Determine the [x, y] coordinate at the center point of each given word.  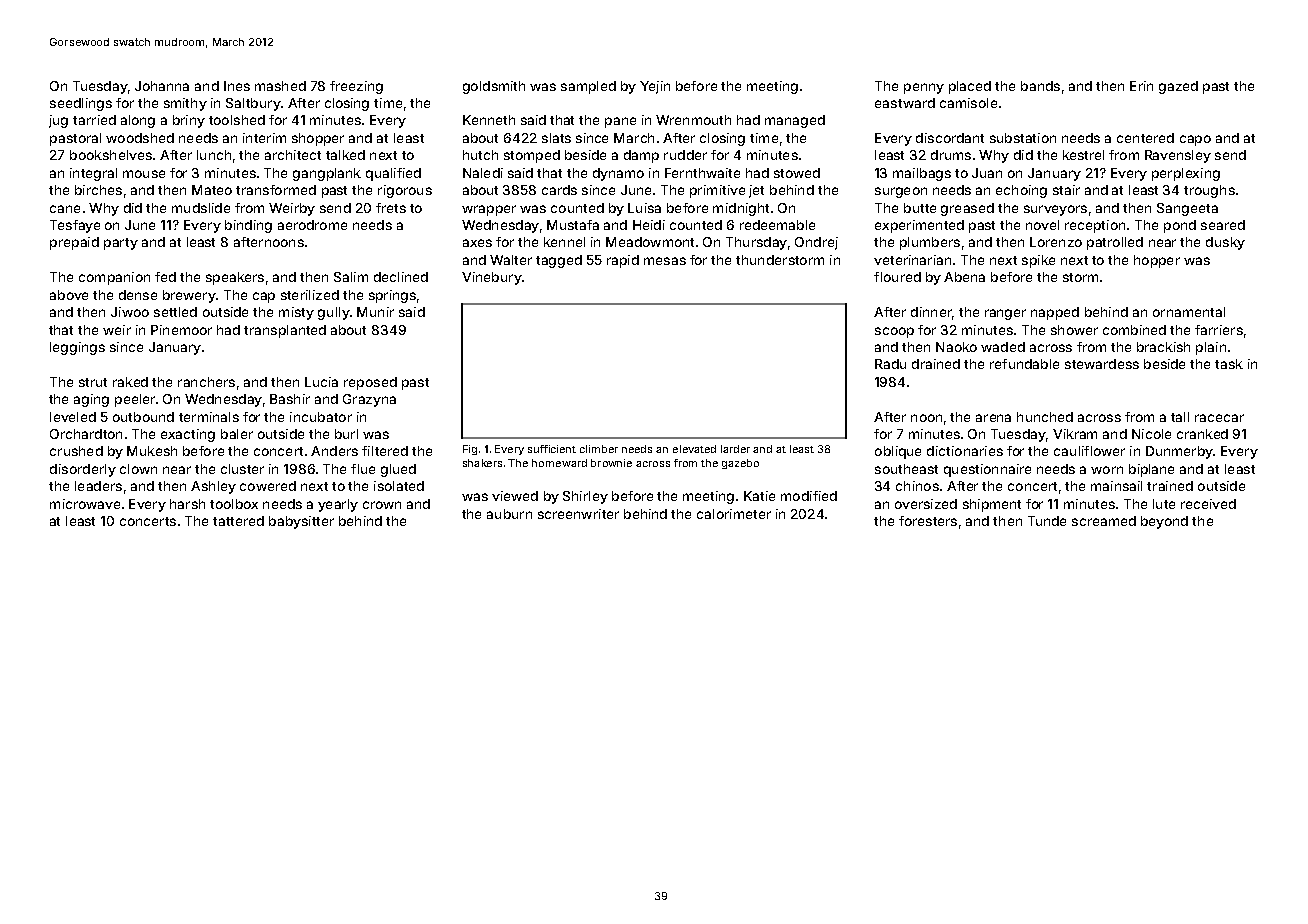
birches [98, 190]
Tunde [1047, 521]
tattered [238, 521]
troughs [1209, 191]
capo [1195, 140]
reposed [370, 383]
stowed [797, 173]
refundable [1024, 364]
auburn [509, 514]
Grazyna [369, 400]
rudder [685, 155]
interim [264, 138]
